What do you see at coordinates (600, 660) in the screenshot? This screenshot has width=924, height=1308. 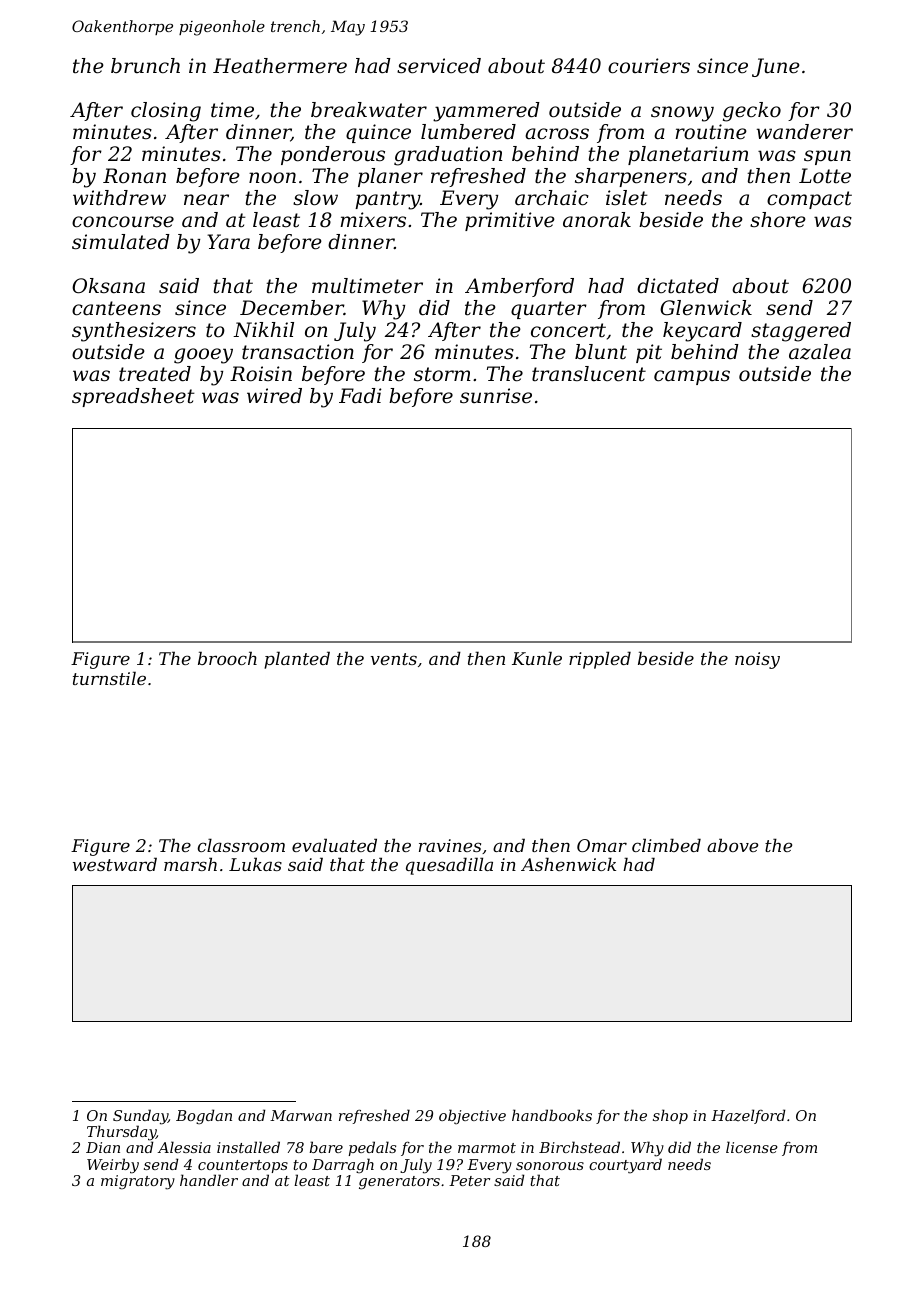 I see `rippled` at bounding box center [600, 660].
